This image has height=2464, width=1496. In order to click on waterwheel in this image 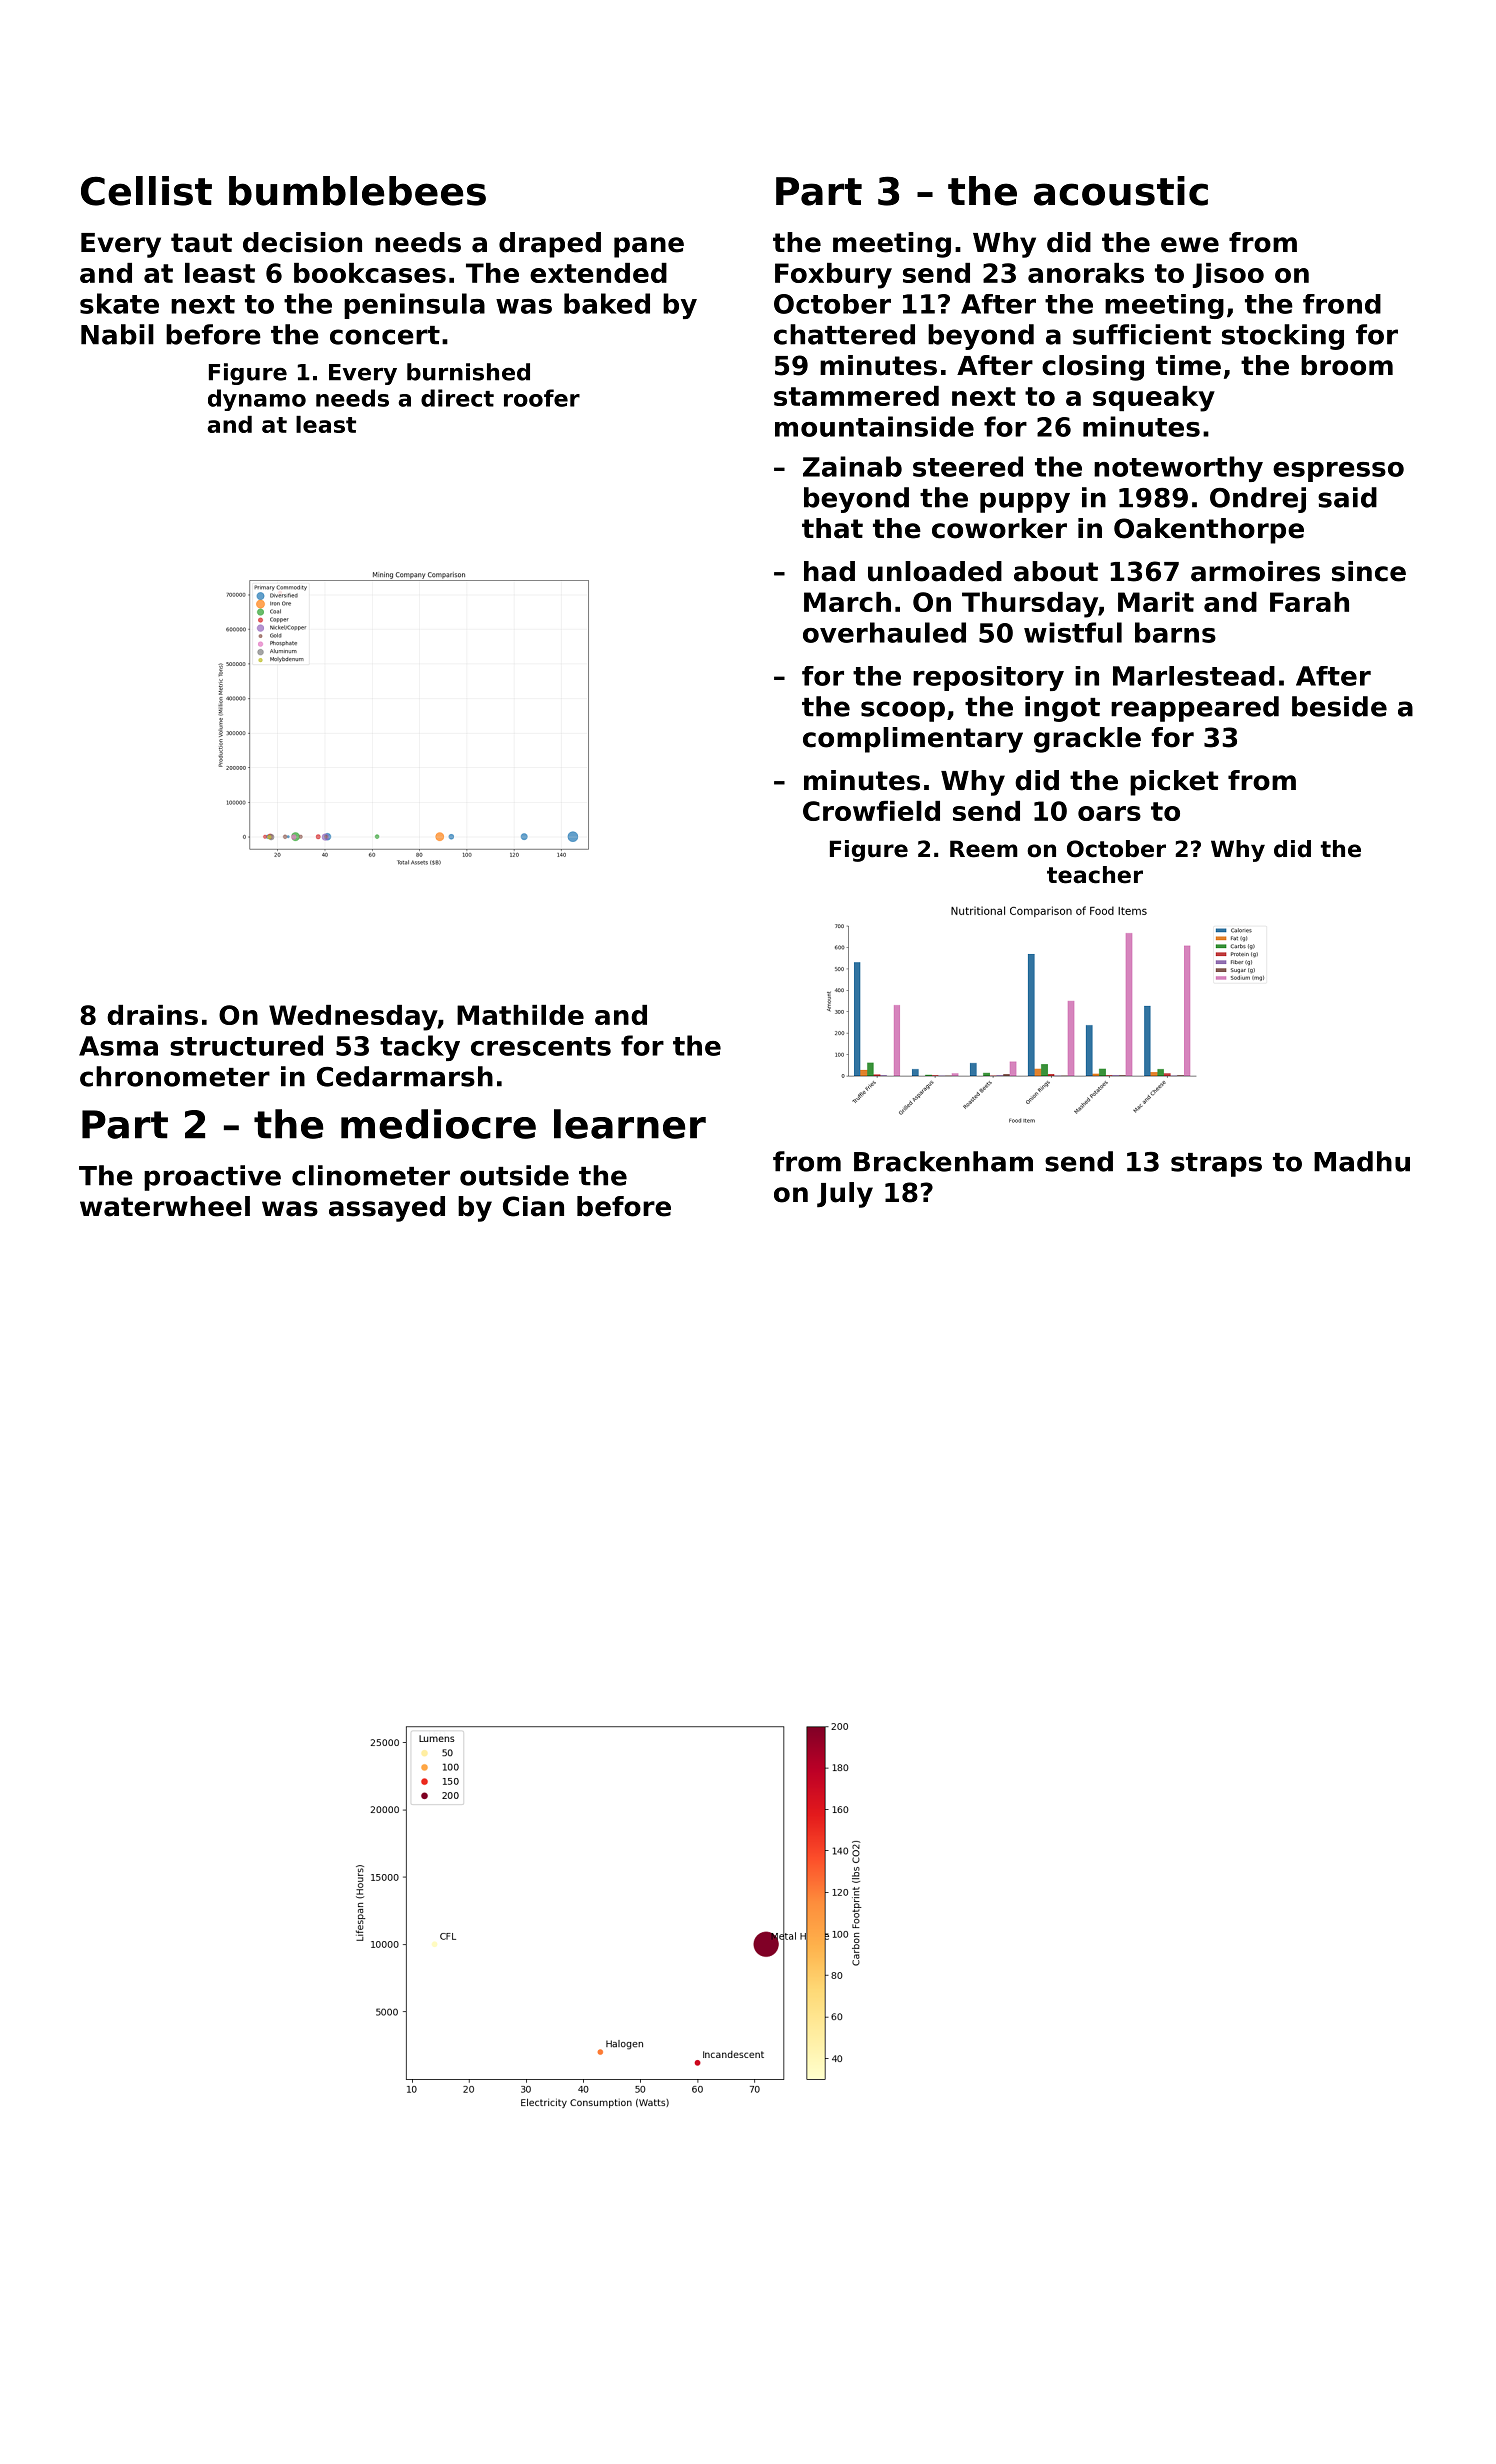, I will do `click(165, 1206)`.
